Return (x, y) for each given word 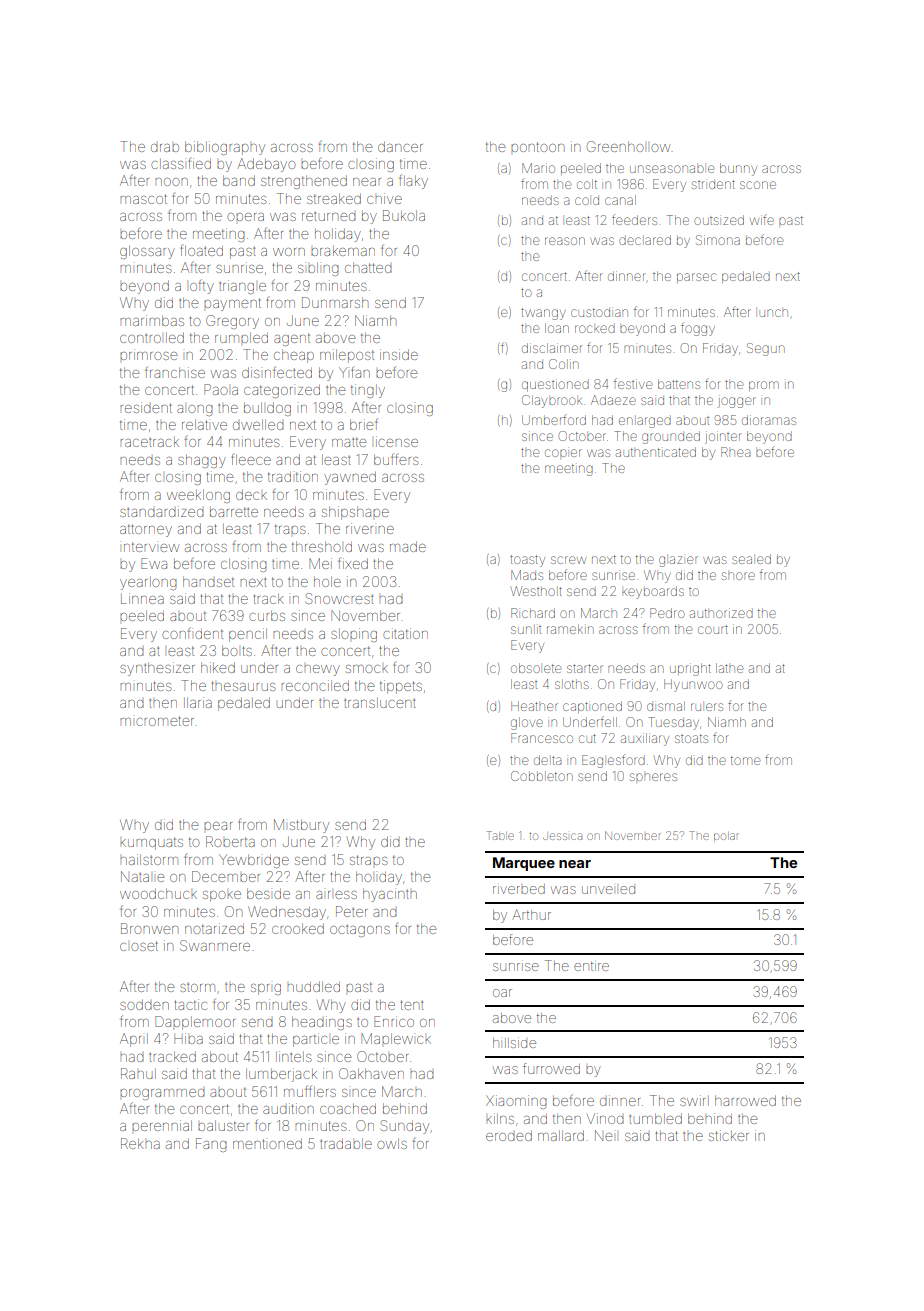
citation (405, 633)
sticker (729, 1135)
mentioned (267, 1143)
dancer (400, 146)
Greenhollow (628, 146)
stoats (691, 738)
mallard (561, 1135)
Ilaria (198, 702)
